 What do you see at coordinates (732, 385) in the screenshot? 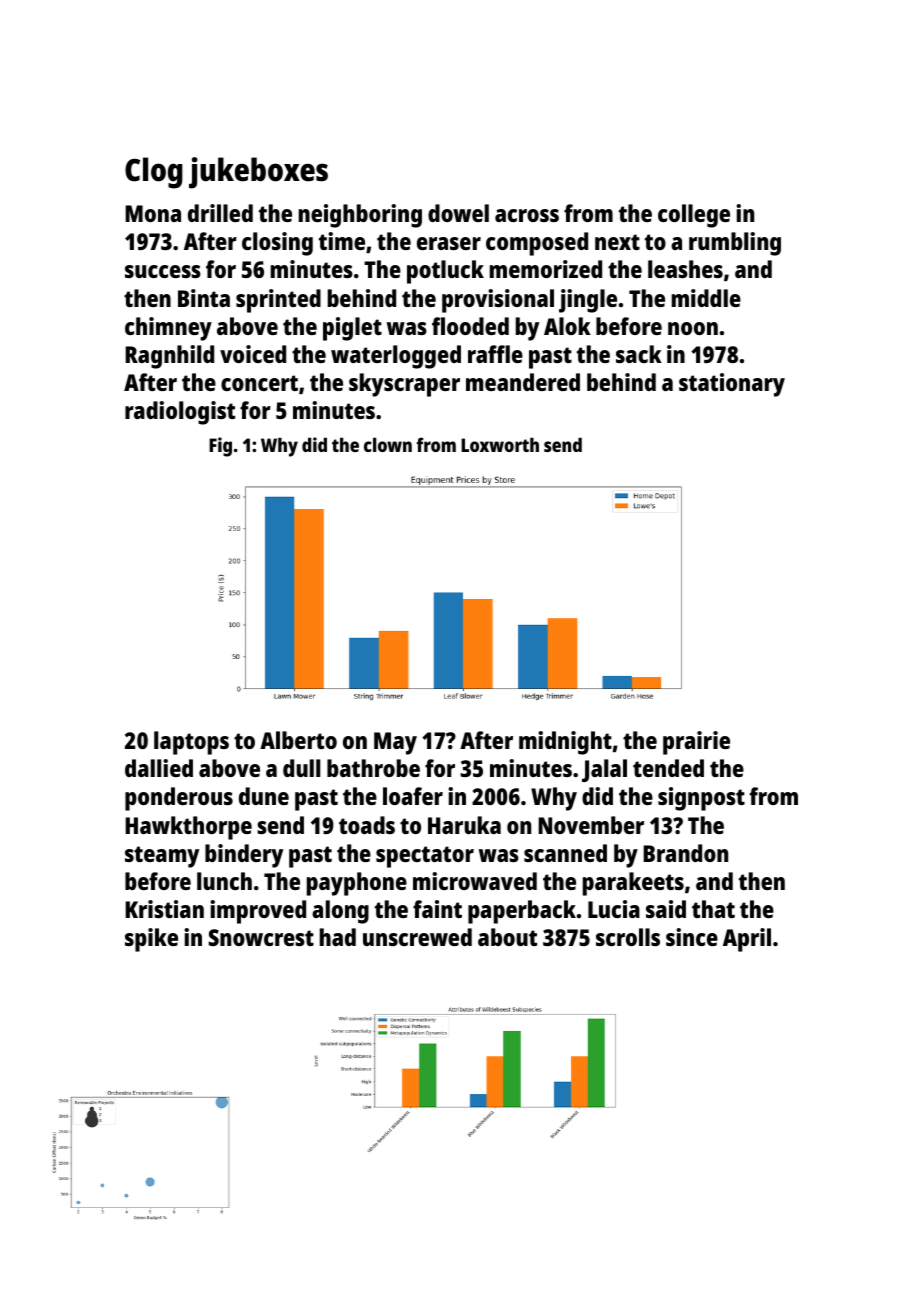
I see `stationary` at bounding box center [732, 385].
